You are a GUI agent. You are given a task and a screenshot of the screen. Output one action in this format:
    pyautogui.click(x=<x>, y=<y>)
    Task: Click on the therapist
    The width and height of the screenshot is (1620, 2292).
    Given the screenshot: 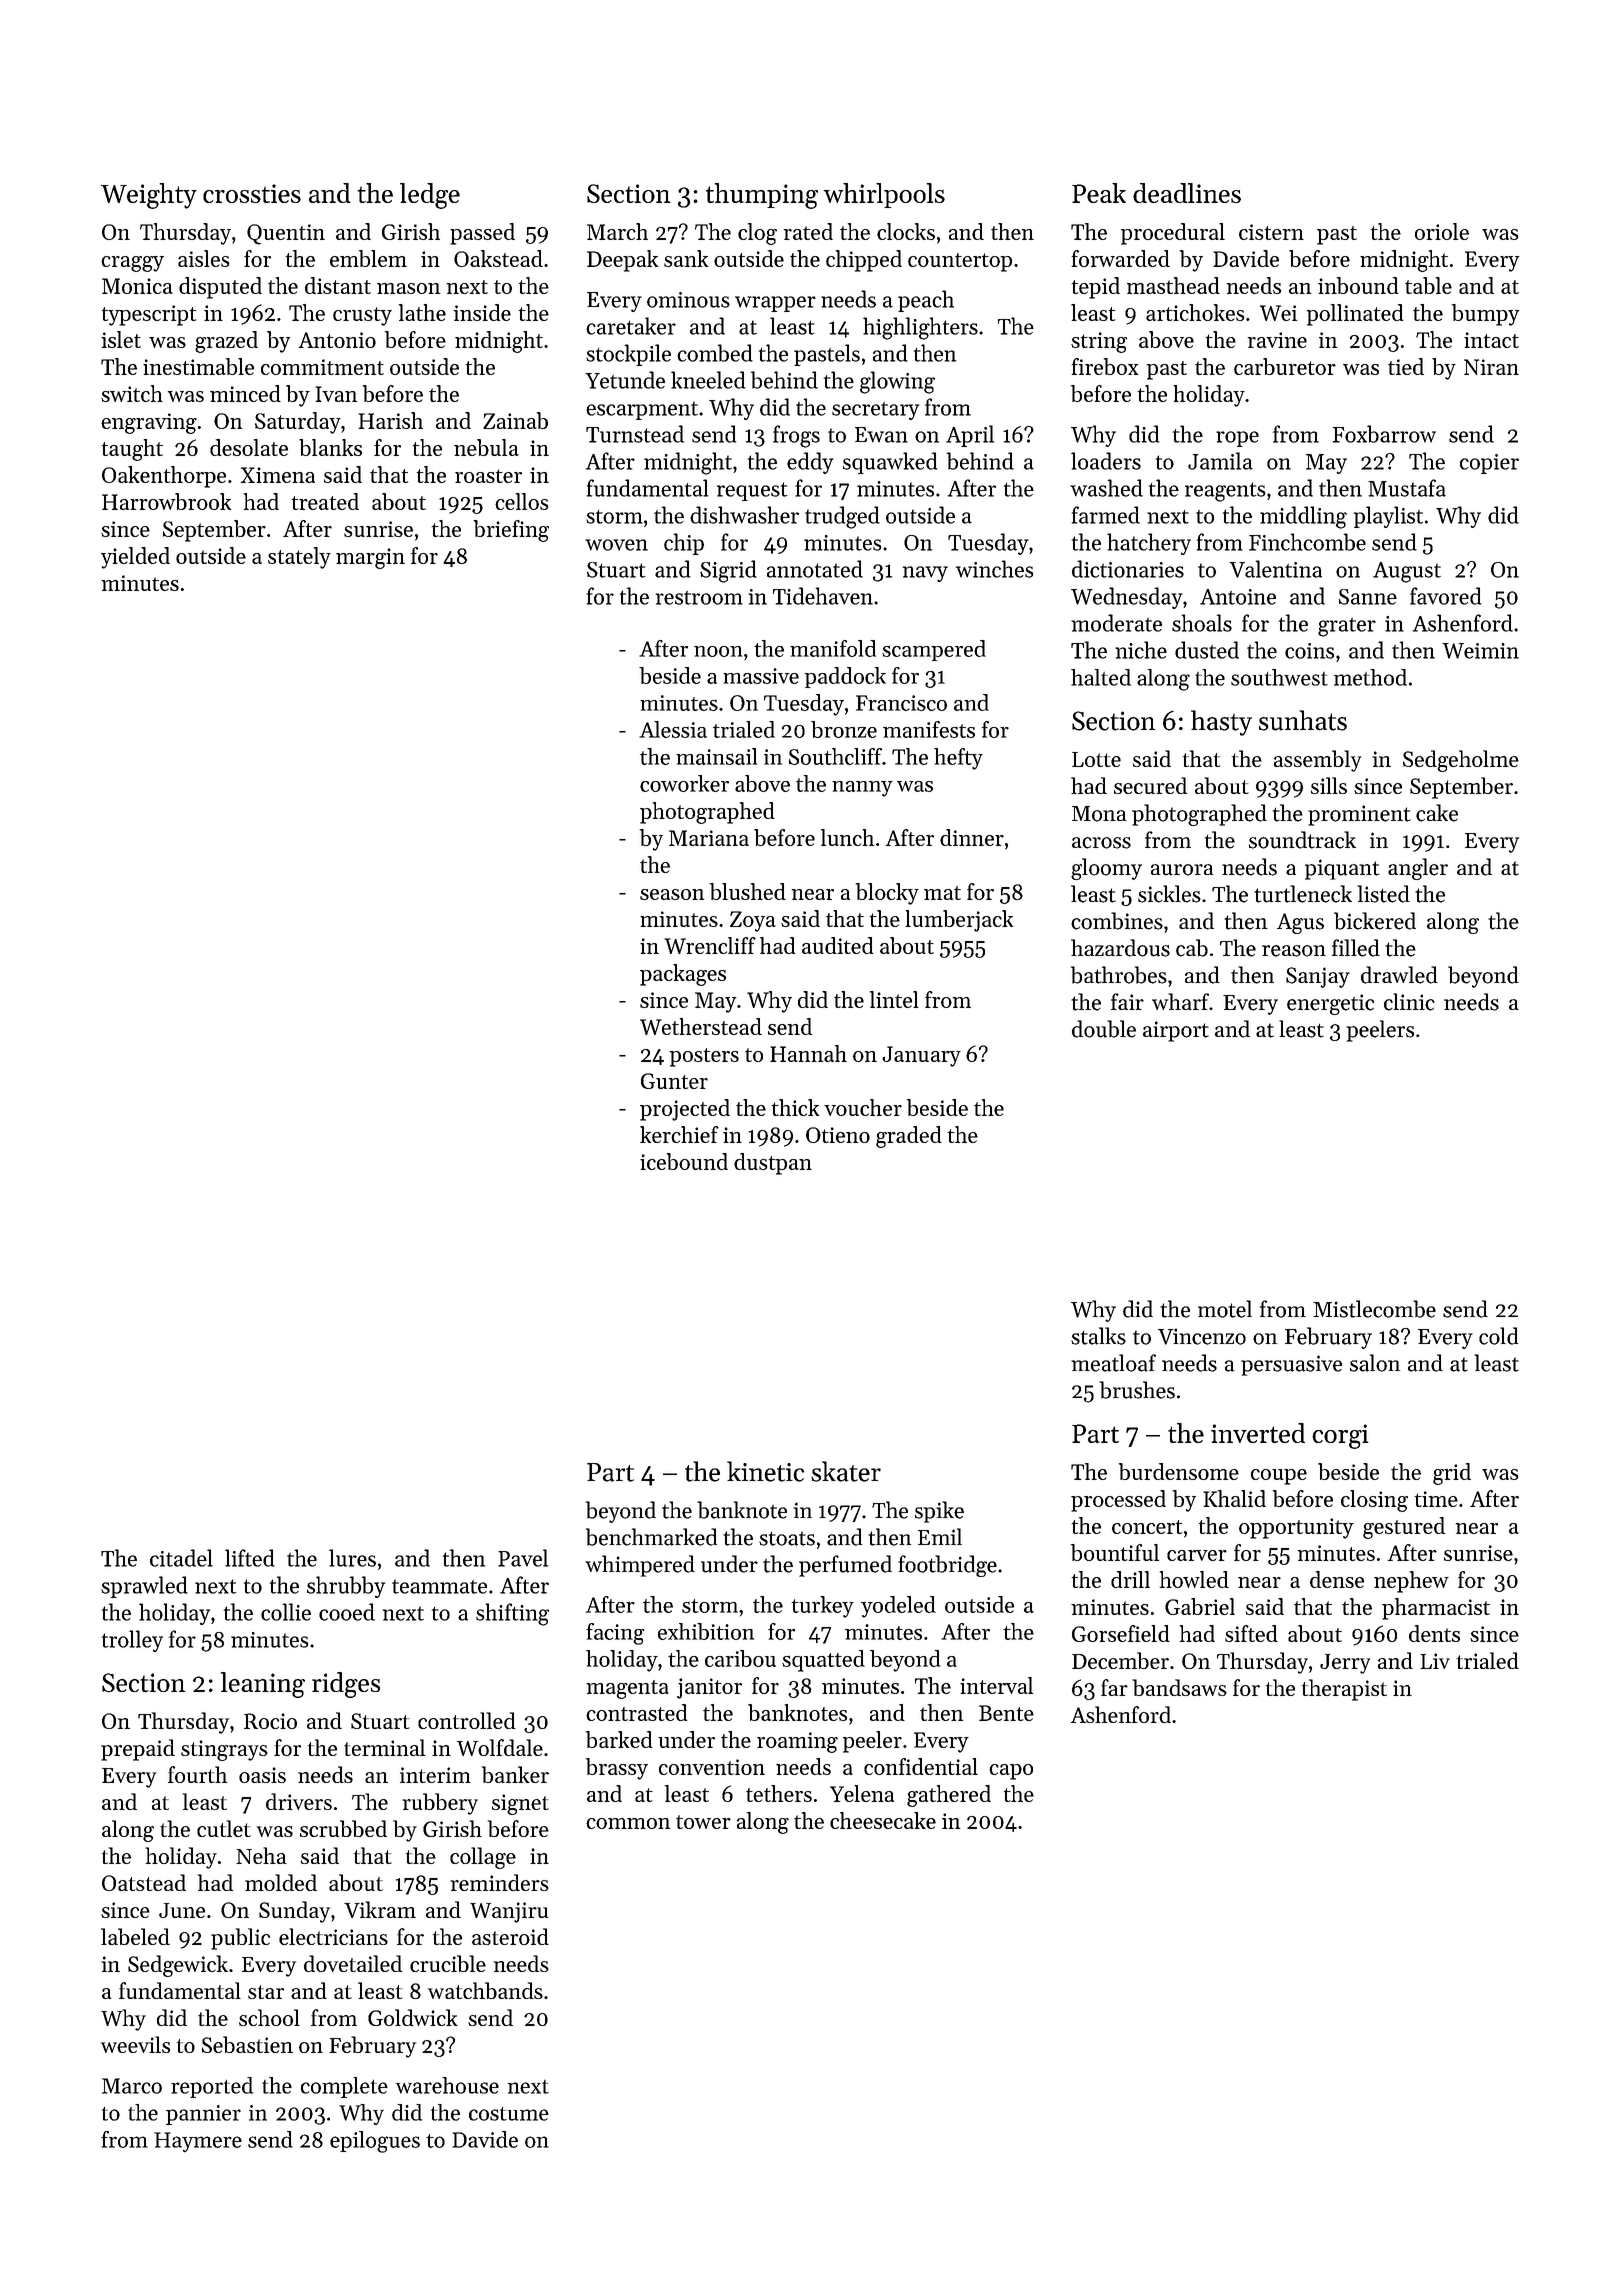 What is the action you would take?
    pyautogui.click(x=1344, y=1690)
